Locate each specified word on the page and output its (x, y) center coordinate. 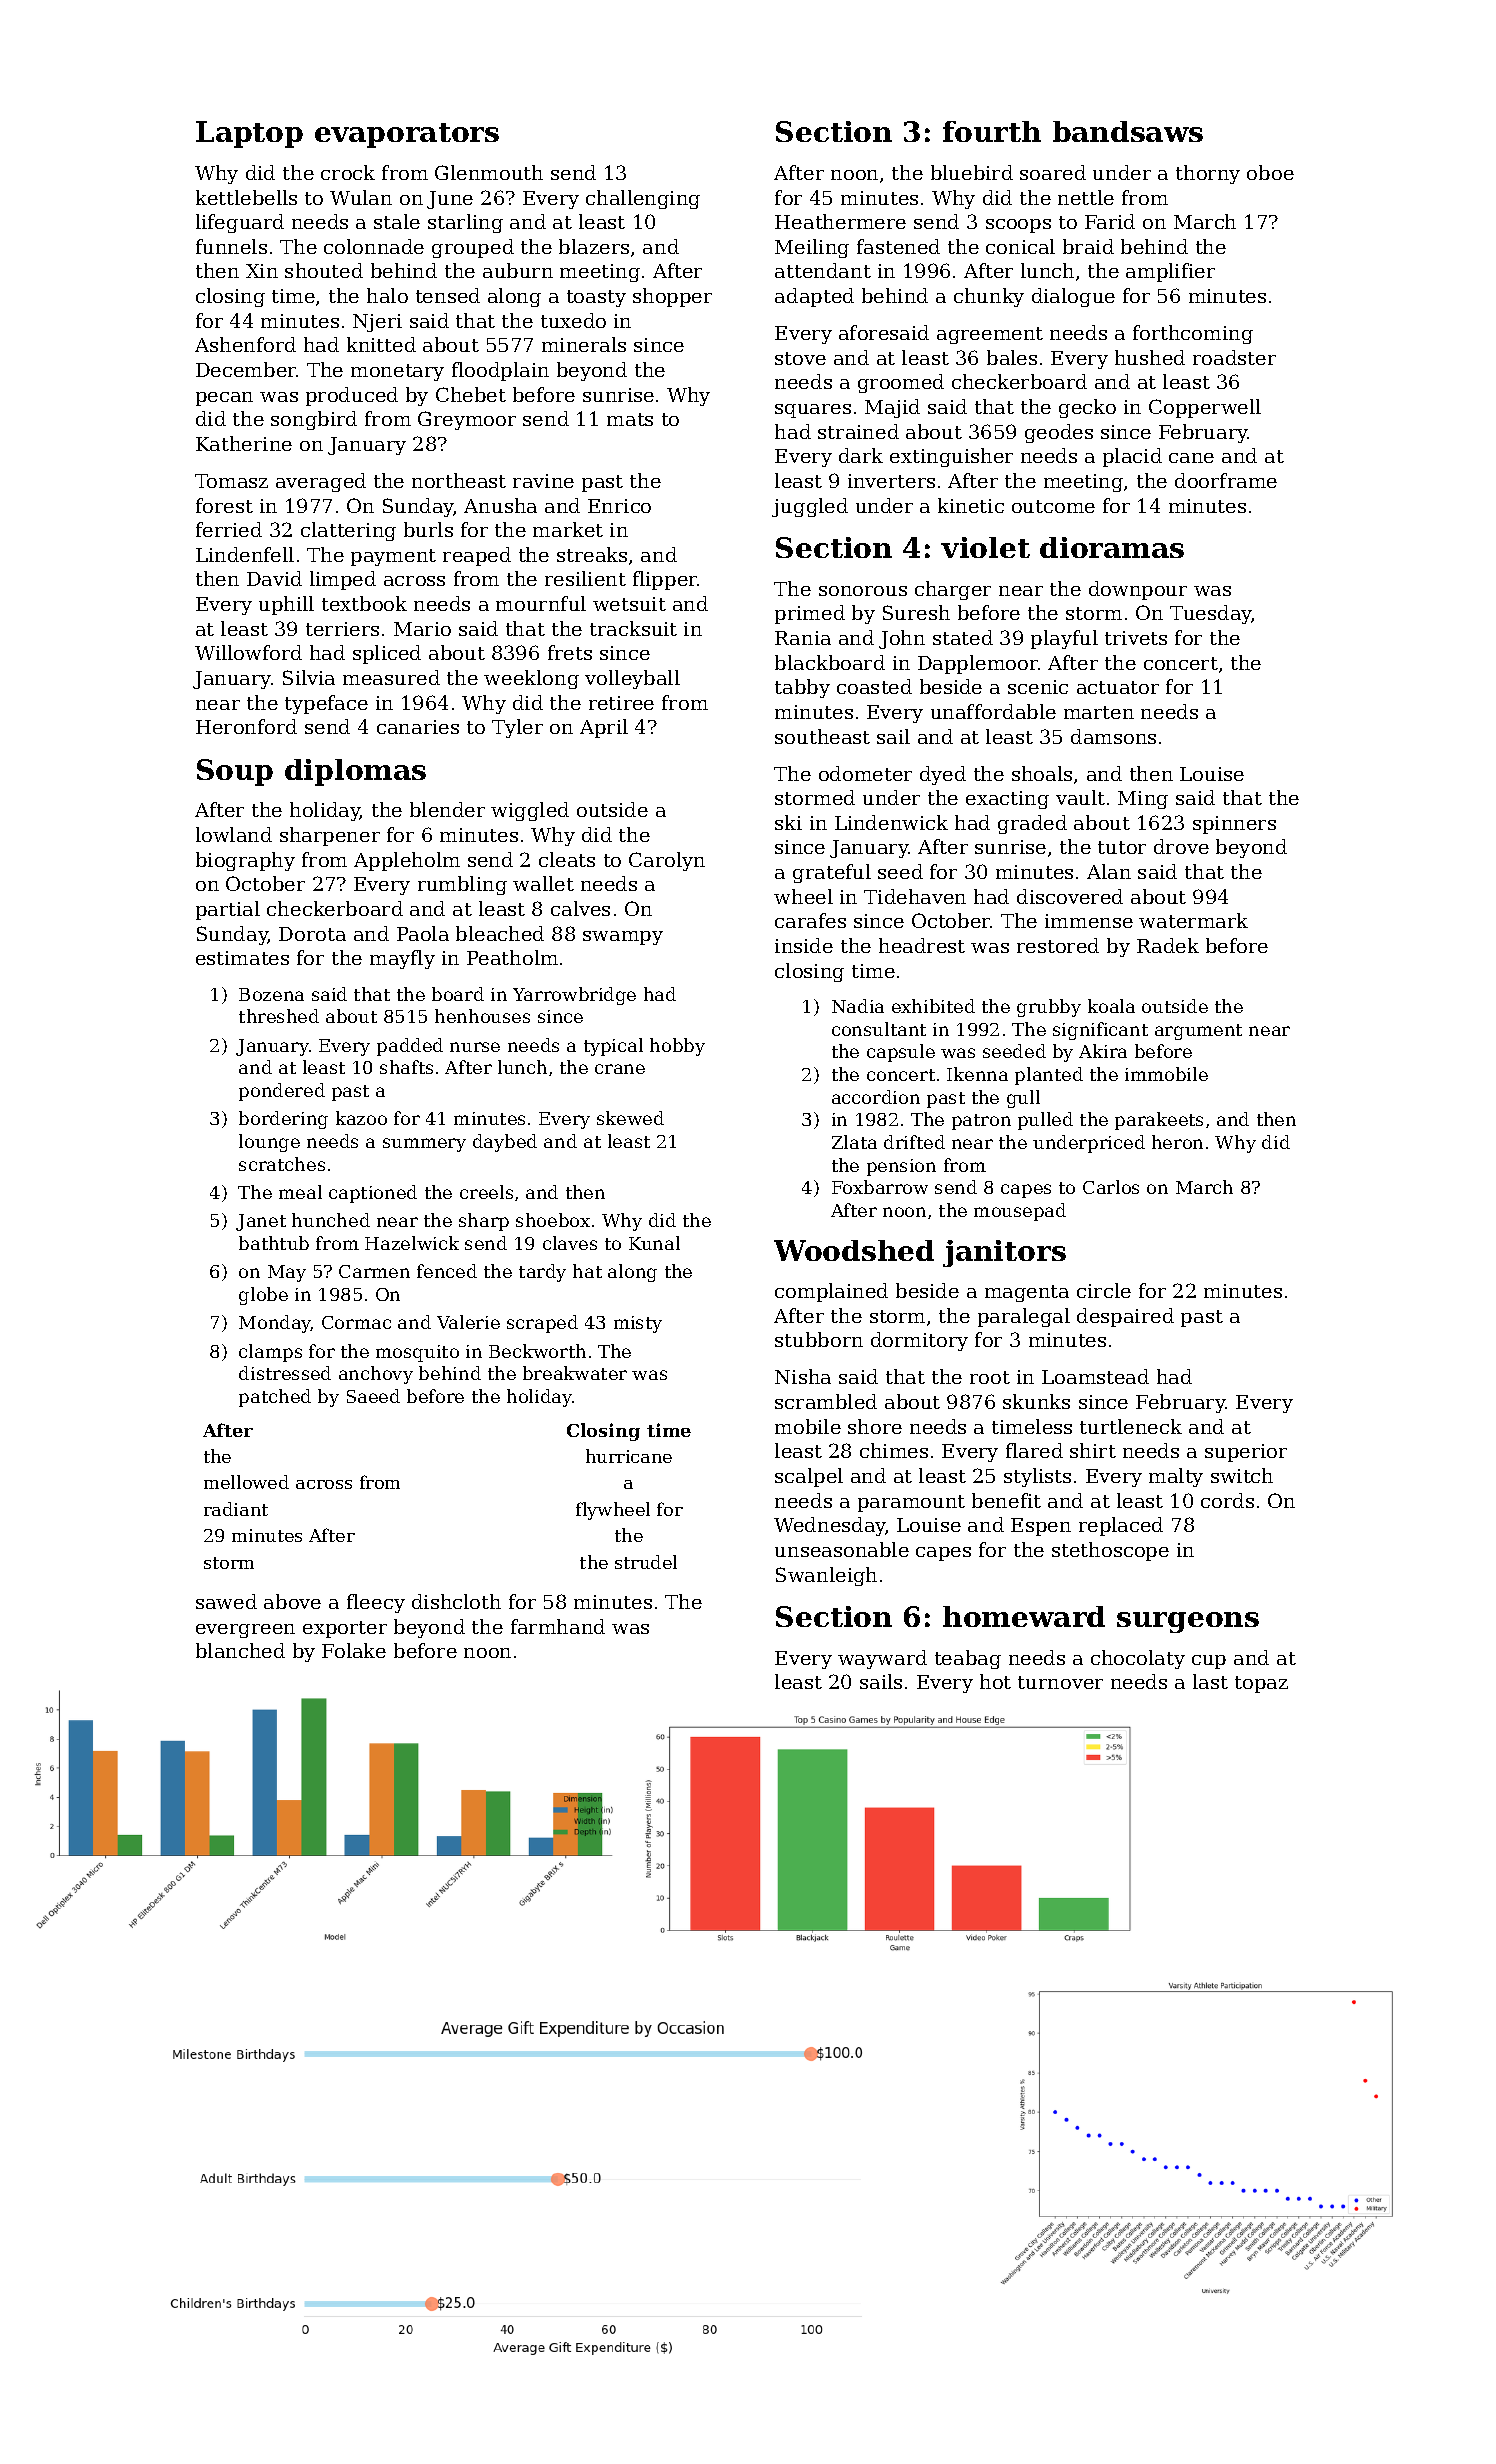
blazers (594, 246)
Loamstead (1095, 1376)
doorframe (1226, 480)
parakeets (1159, 1121)
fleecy (376, 1603)
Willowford (248, 652)
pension (901, 1167)
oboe (1270, 172)
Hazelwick (412, 1243)
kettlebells (246, 197)
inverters (891, 481)
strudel (646, 1562)
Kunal (654, 1243)
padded (410, 1047)
